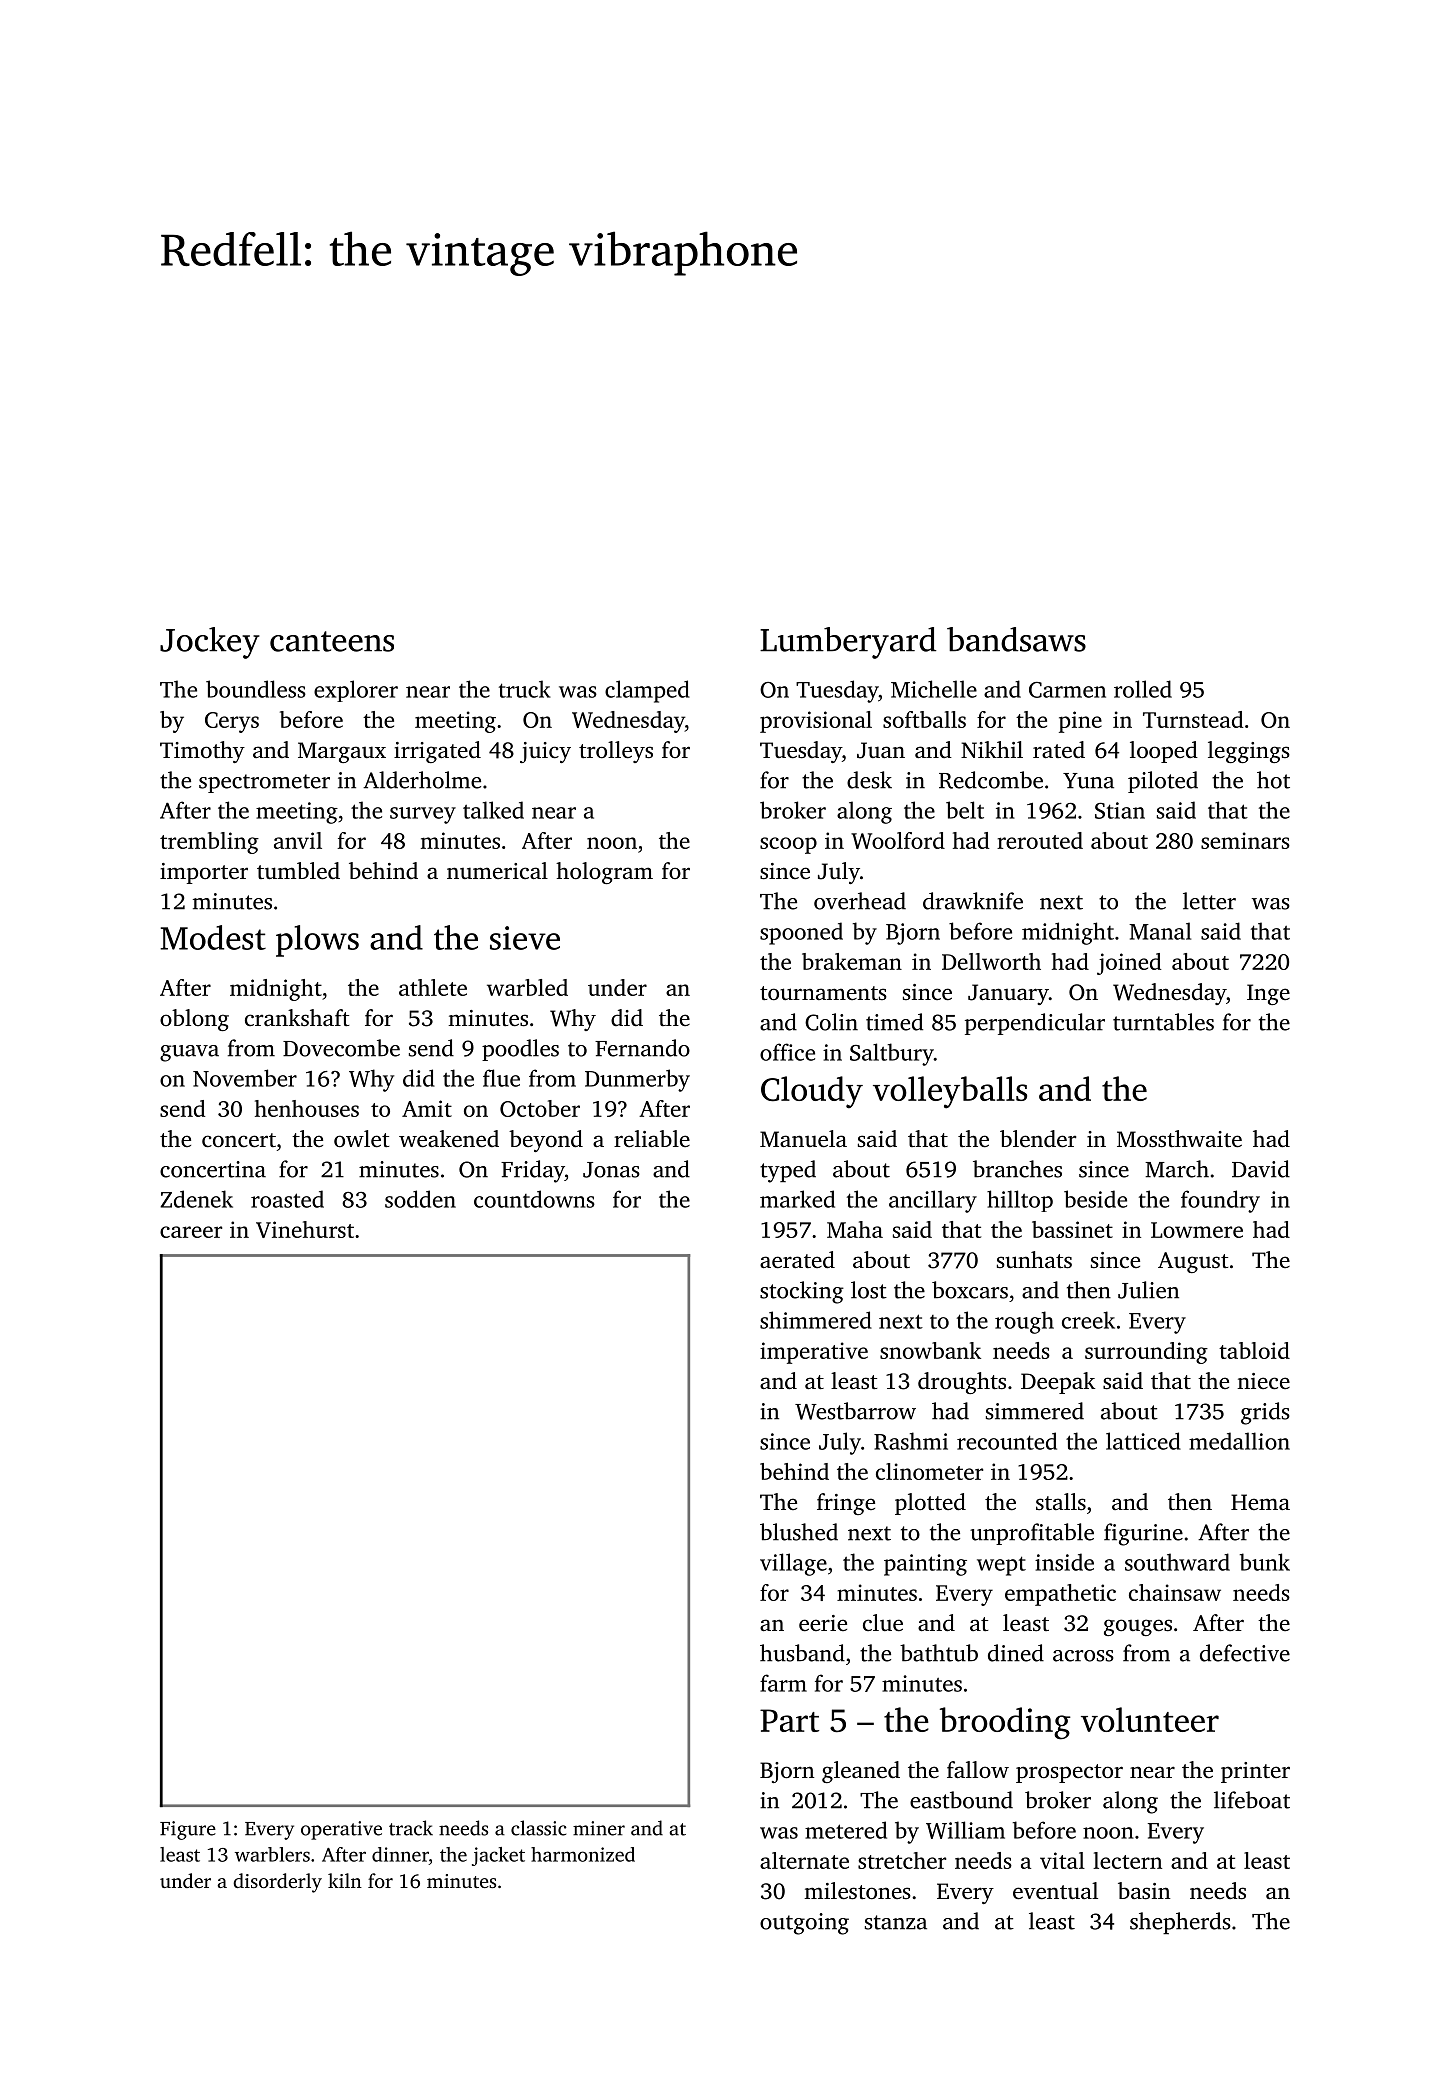  What do you see at coordinates (1143, 1534) in the screenshot?
I see `figurine` at bounding box center [1143, 1534].
